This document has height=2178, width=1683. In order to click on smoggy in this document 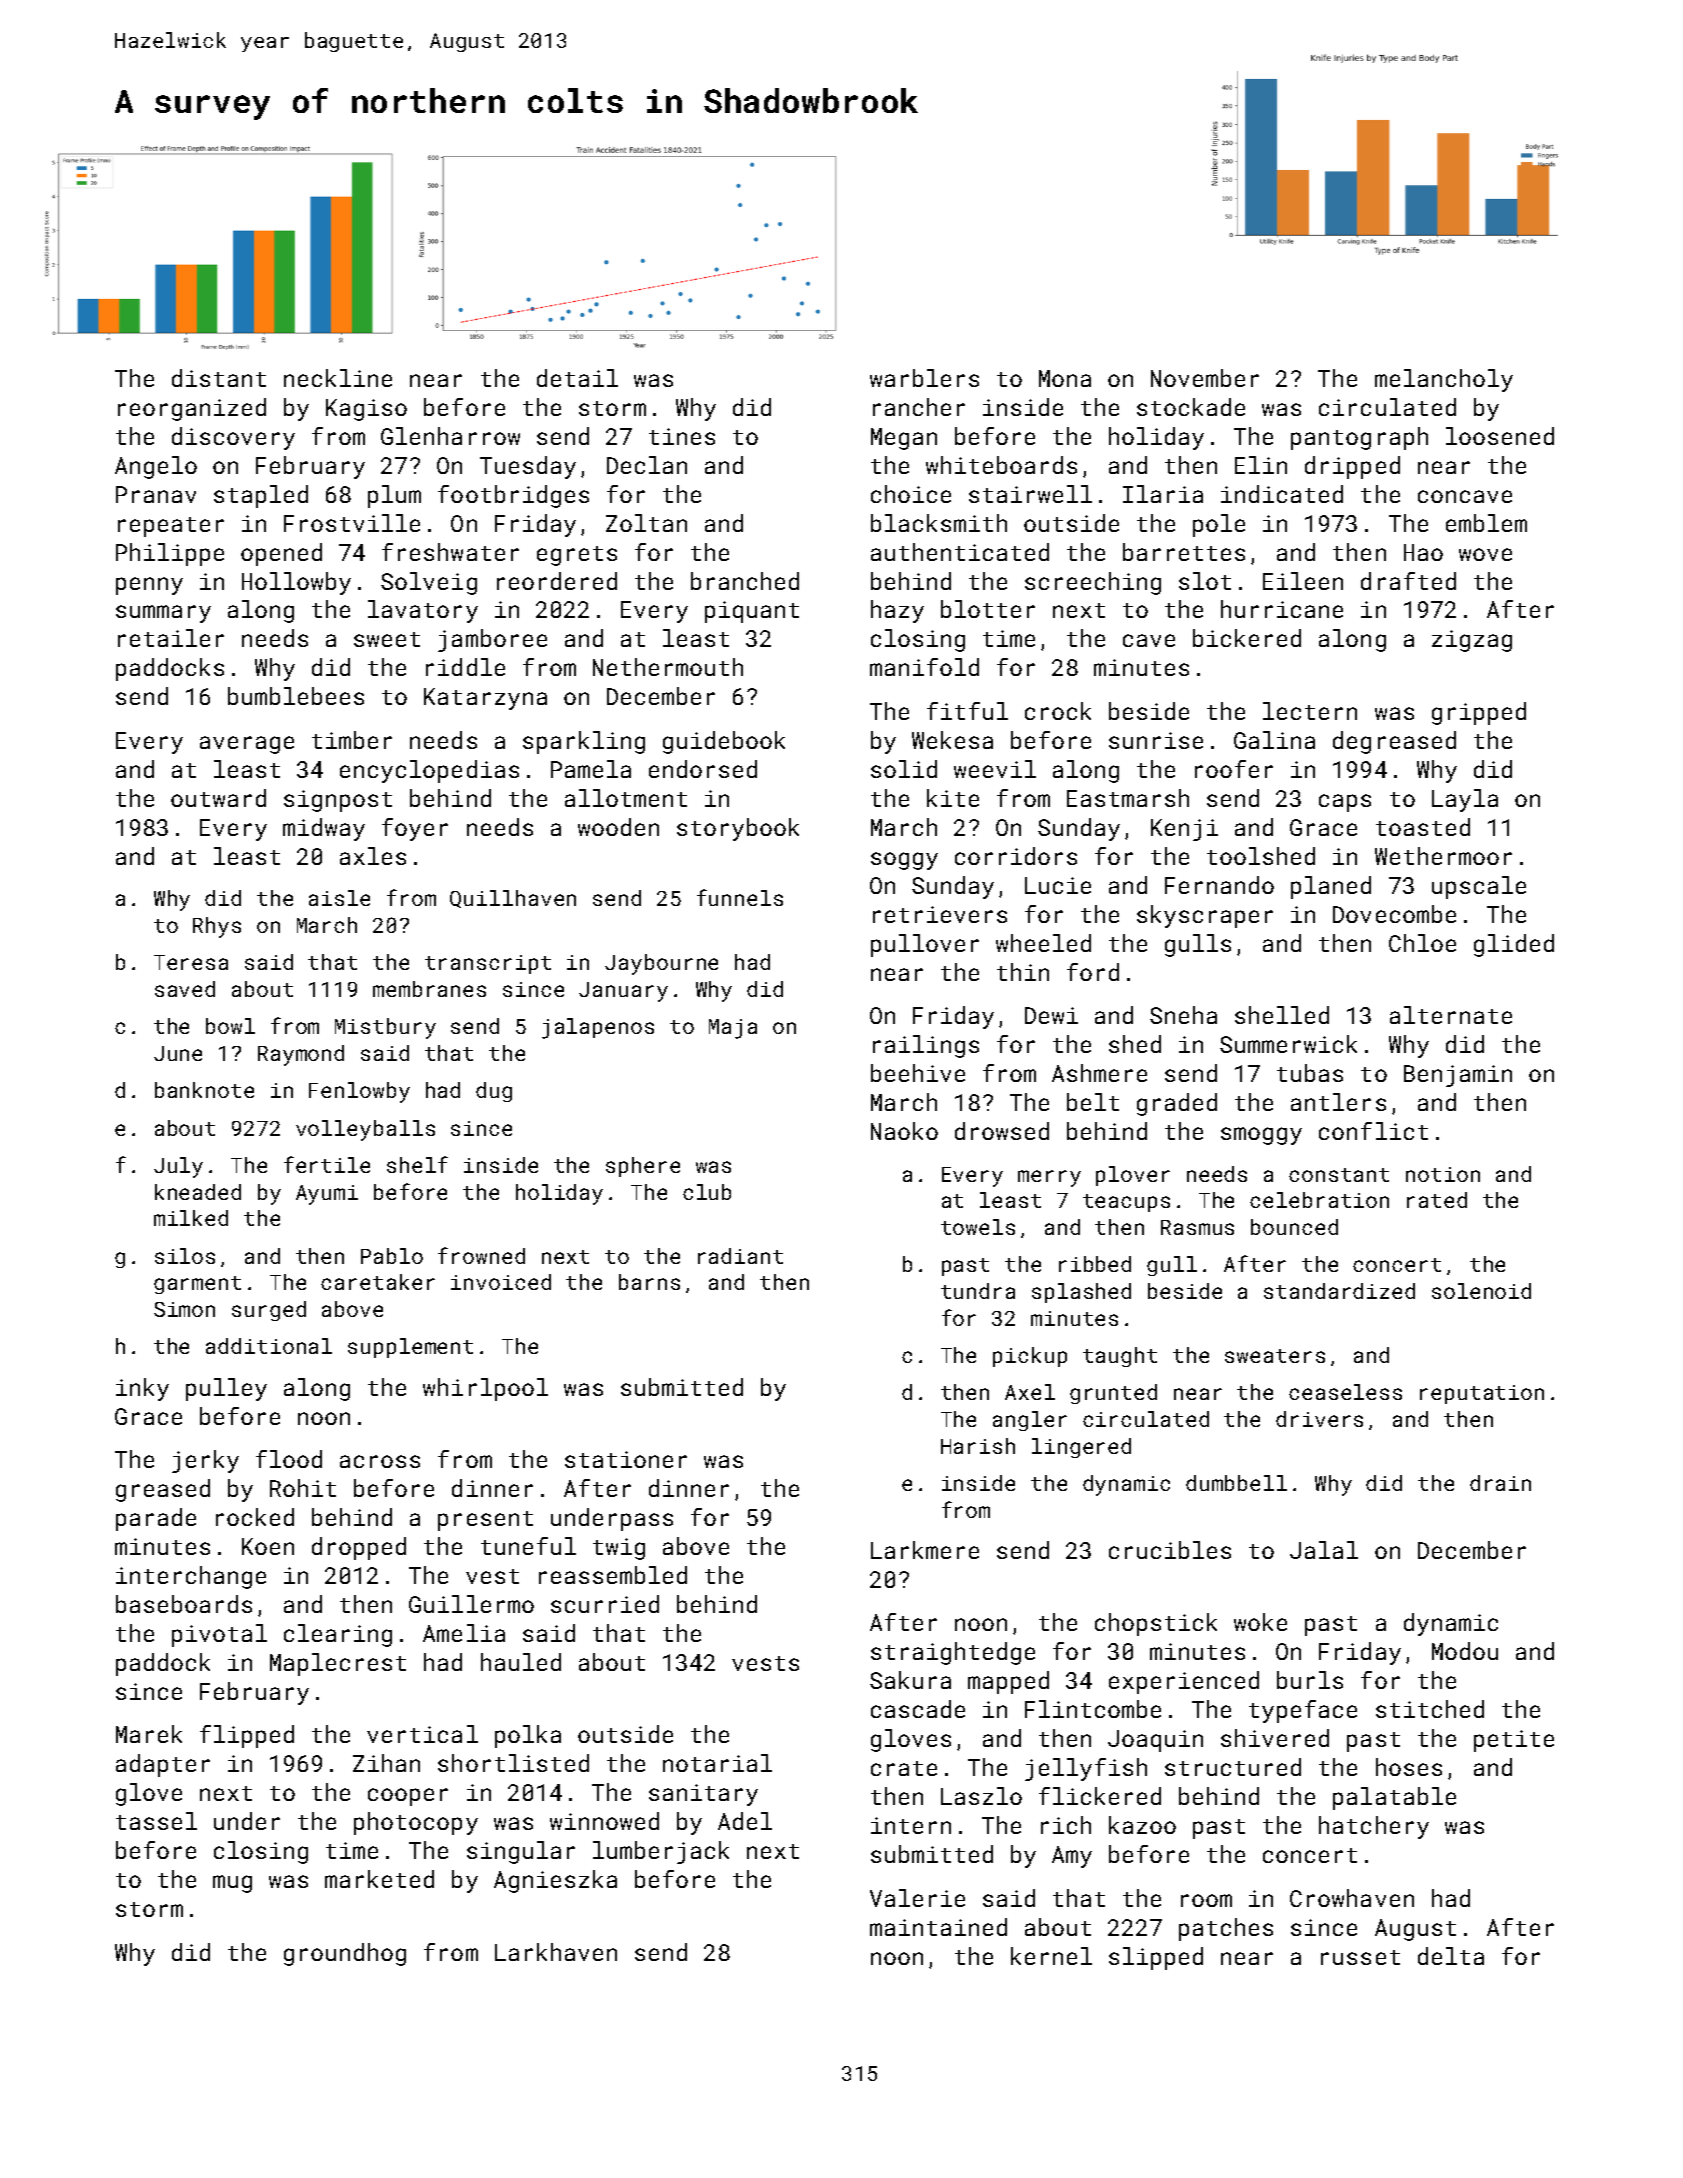, I will do `click(1261, 1136)`.
